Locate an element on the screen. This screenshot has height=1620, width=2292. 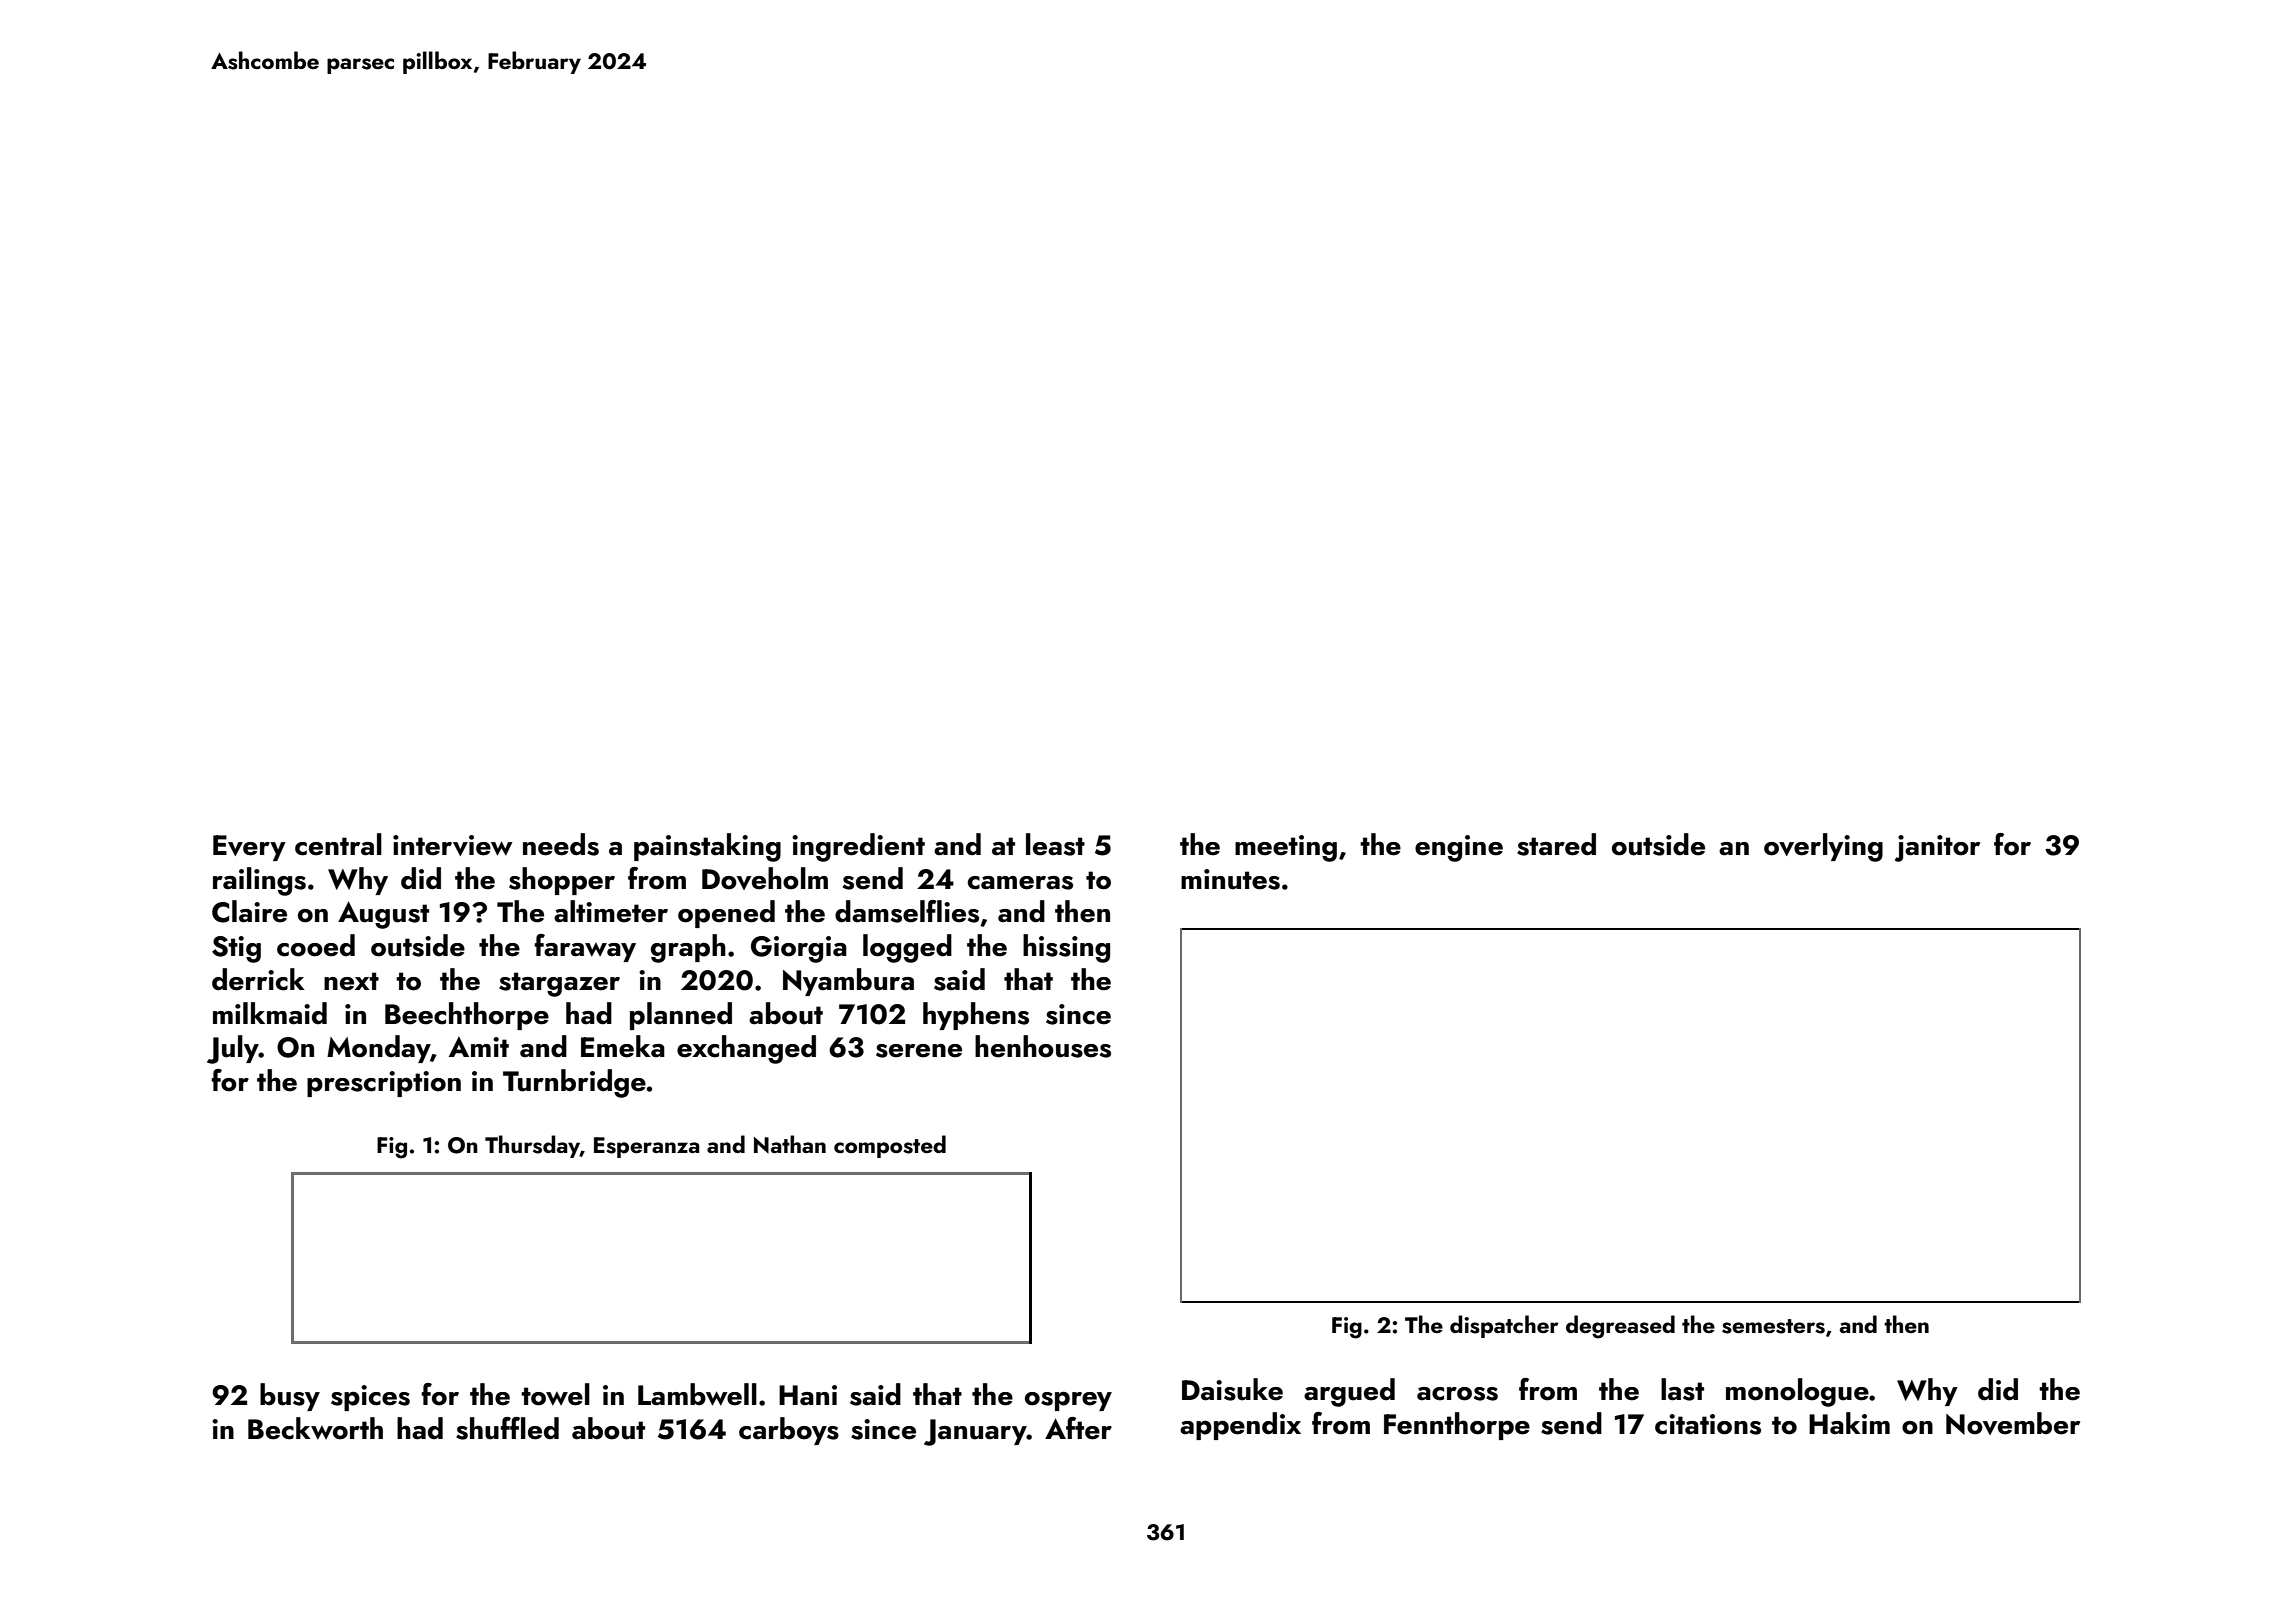
degreased is located at coordinates (1620, 1327).
